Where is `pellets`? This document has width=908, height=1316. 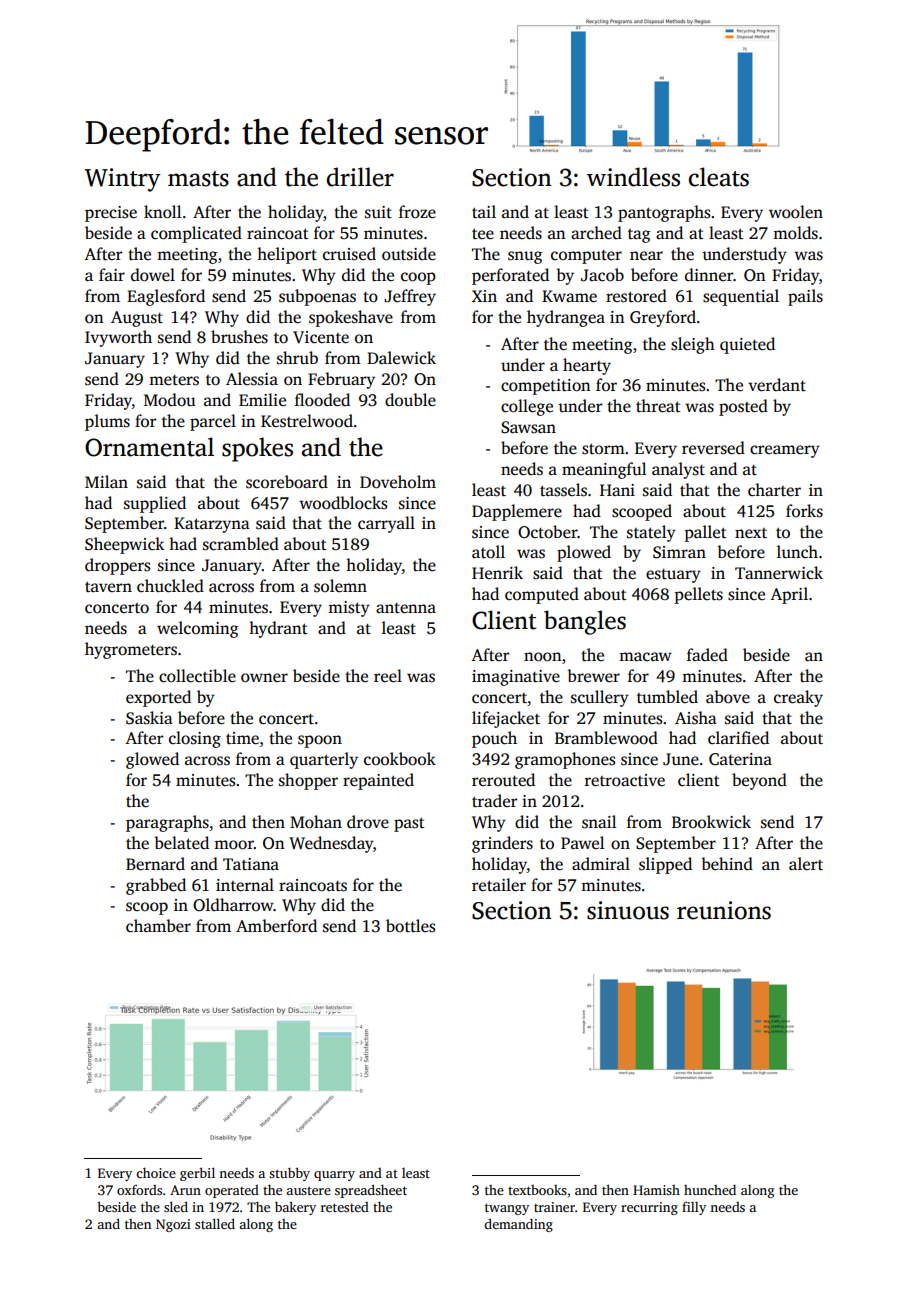
pellets is located at coordinates (699, 595).
